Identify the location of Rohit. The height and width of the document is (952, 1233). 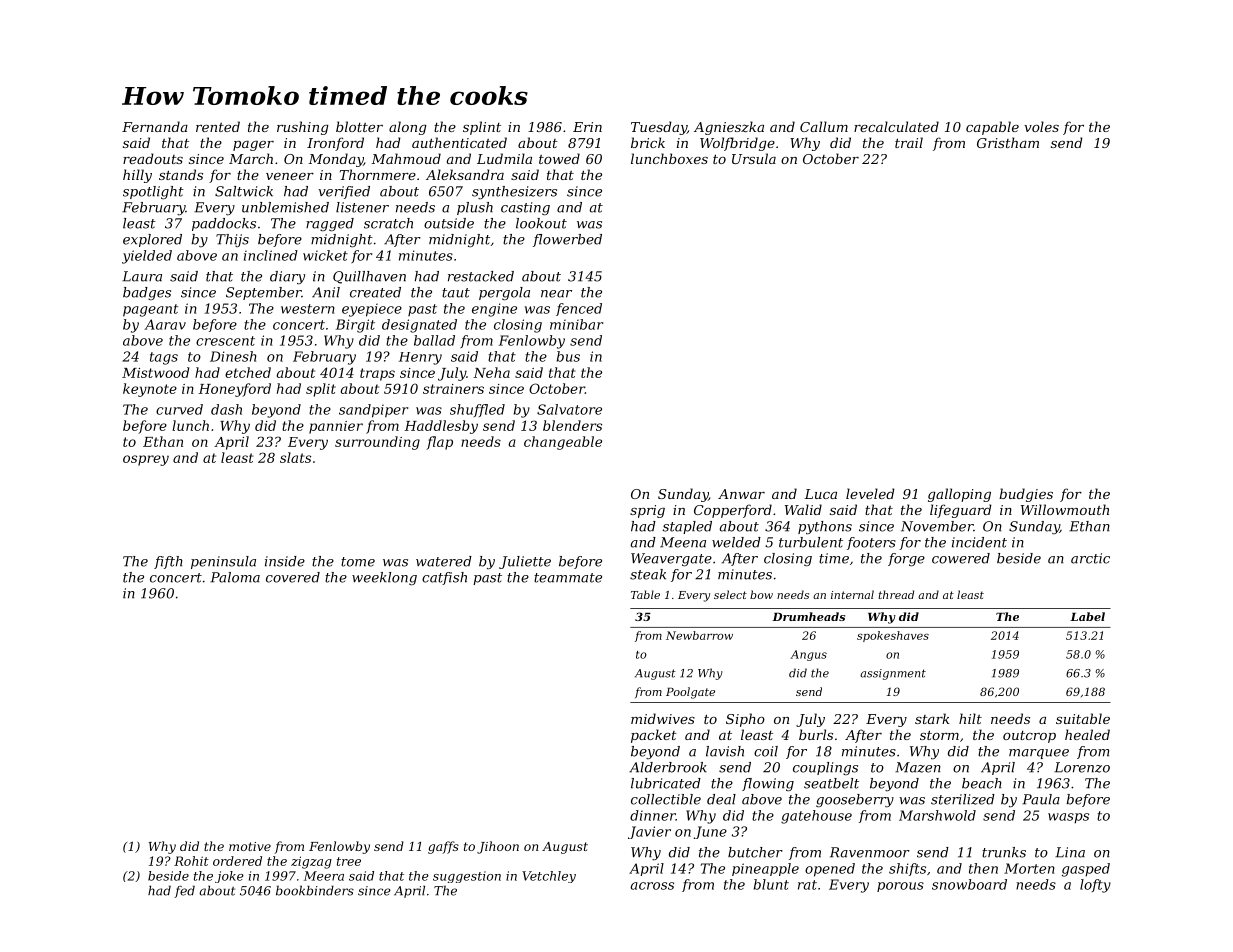
(191, 861).
